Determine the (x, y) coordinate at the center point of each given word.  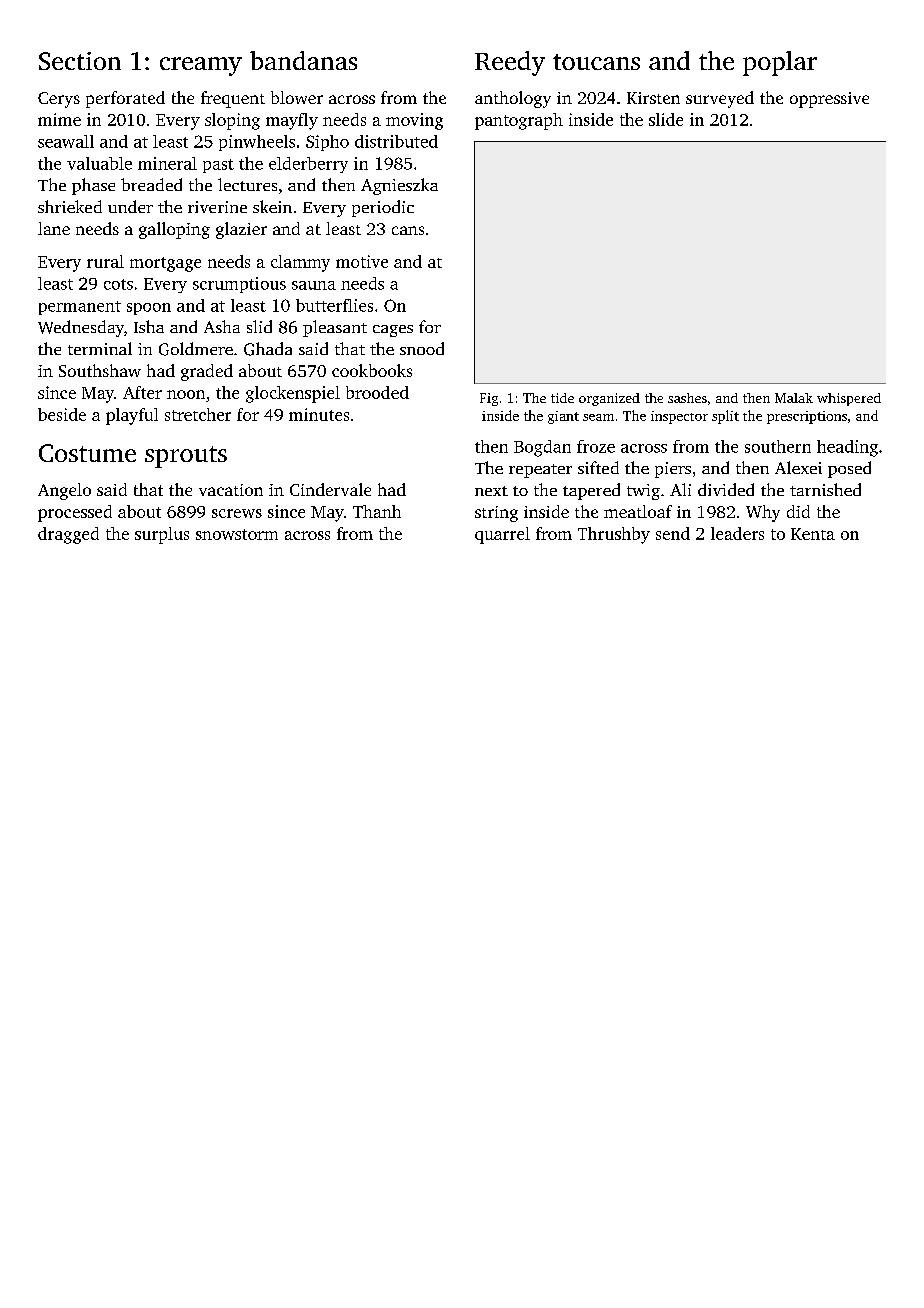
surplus (162, 535)
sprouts (186, 457)
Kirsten (653, 98)
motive (362, 261)
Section (80, 61)
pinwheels (257, 143)
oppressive (829, 100)
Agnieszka (399, 186)
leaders (737, 533)
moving (414, 121)
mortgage (165, 264)
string (496, 514)
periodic (383, 208)
